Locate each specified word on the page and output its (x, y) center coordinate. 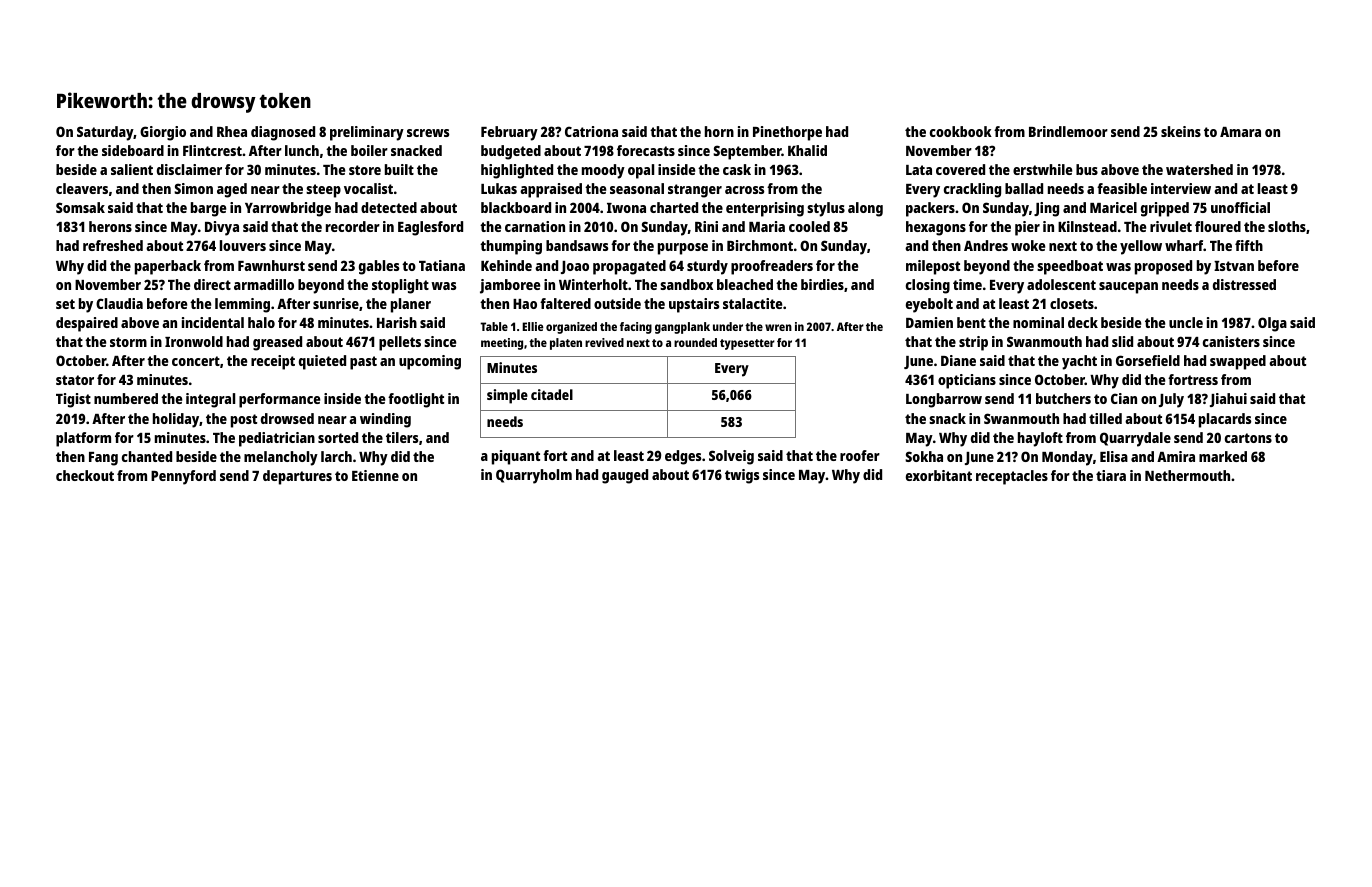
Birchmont (760, 245)
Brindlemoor (1068, 131)
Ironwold (194, 341)
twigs (742, 476)
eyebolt (929, 305)
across (744, 190)
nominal (1038, 322)
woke (1028, 245)
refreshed (113, 245)
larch (336, 456)
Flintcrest (212, 150)
